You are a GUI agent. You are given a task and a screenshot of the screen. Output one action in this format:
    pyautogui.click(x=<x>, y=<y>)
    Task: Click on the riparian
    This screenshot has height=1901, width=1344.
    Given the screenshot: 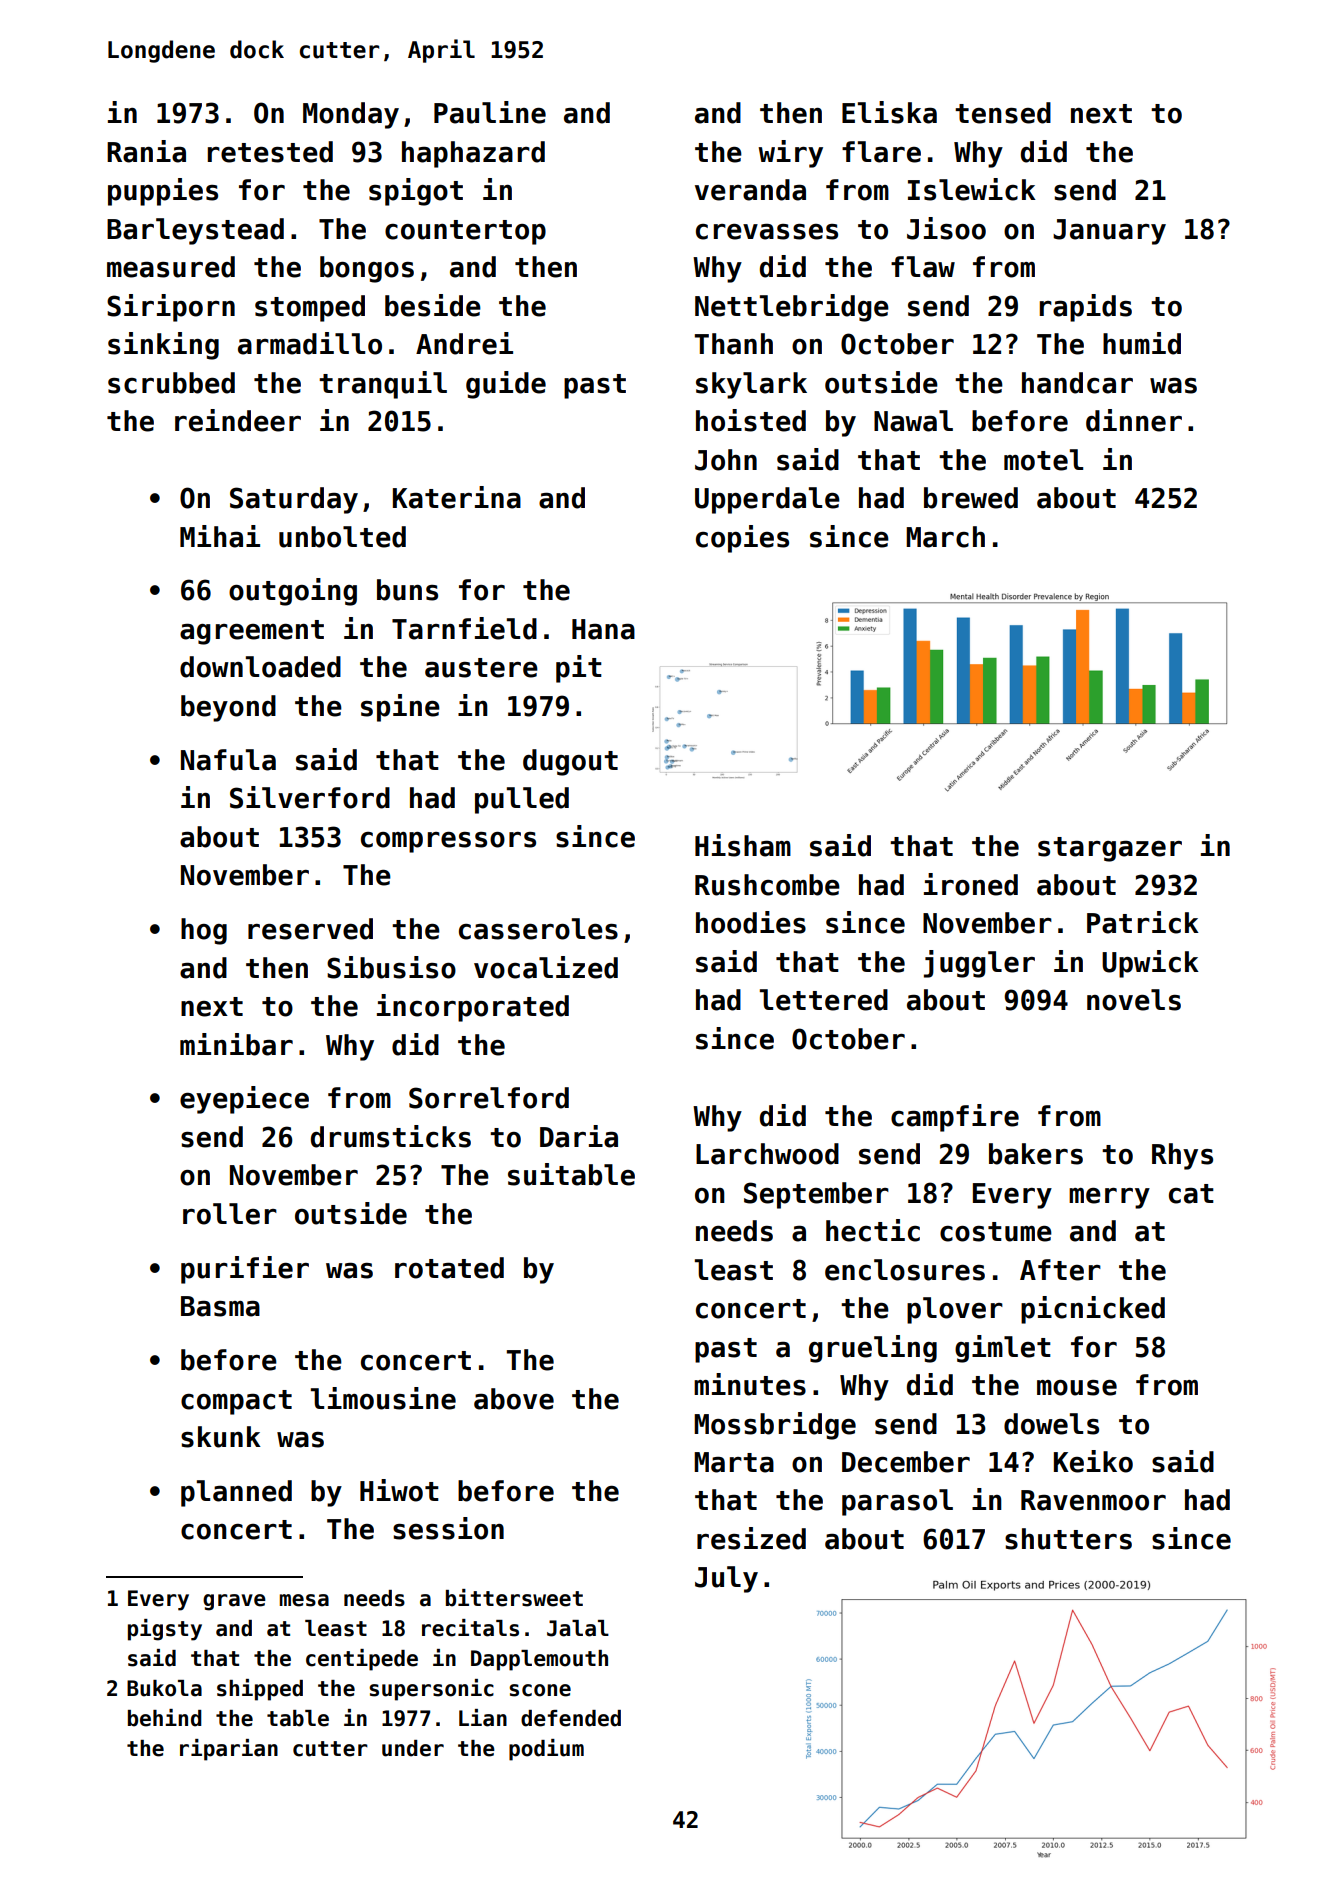 What is the action you would take?
    pyautogui.click(x=229, y=1750)
